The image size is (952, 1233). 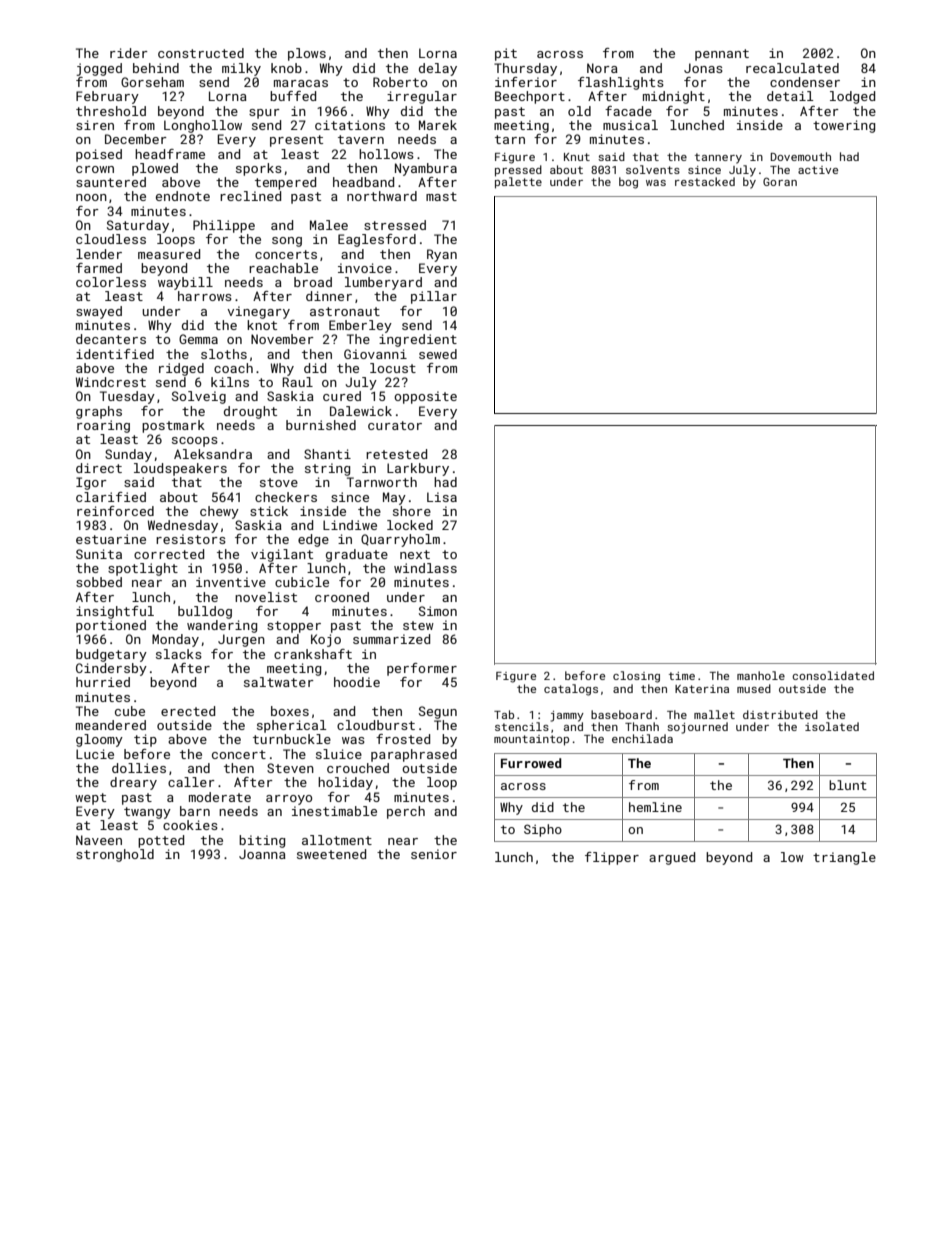 I want to click on towering, so click(x=844, y=126).
